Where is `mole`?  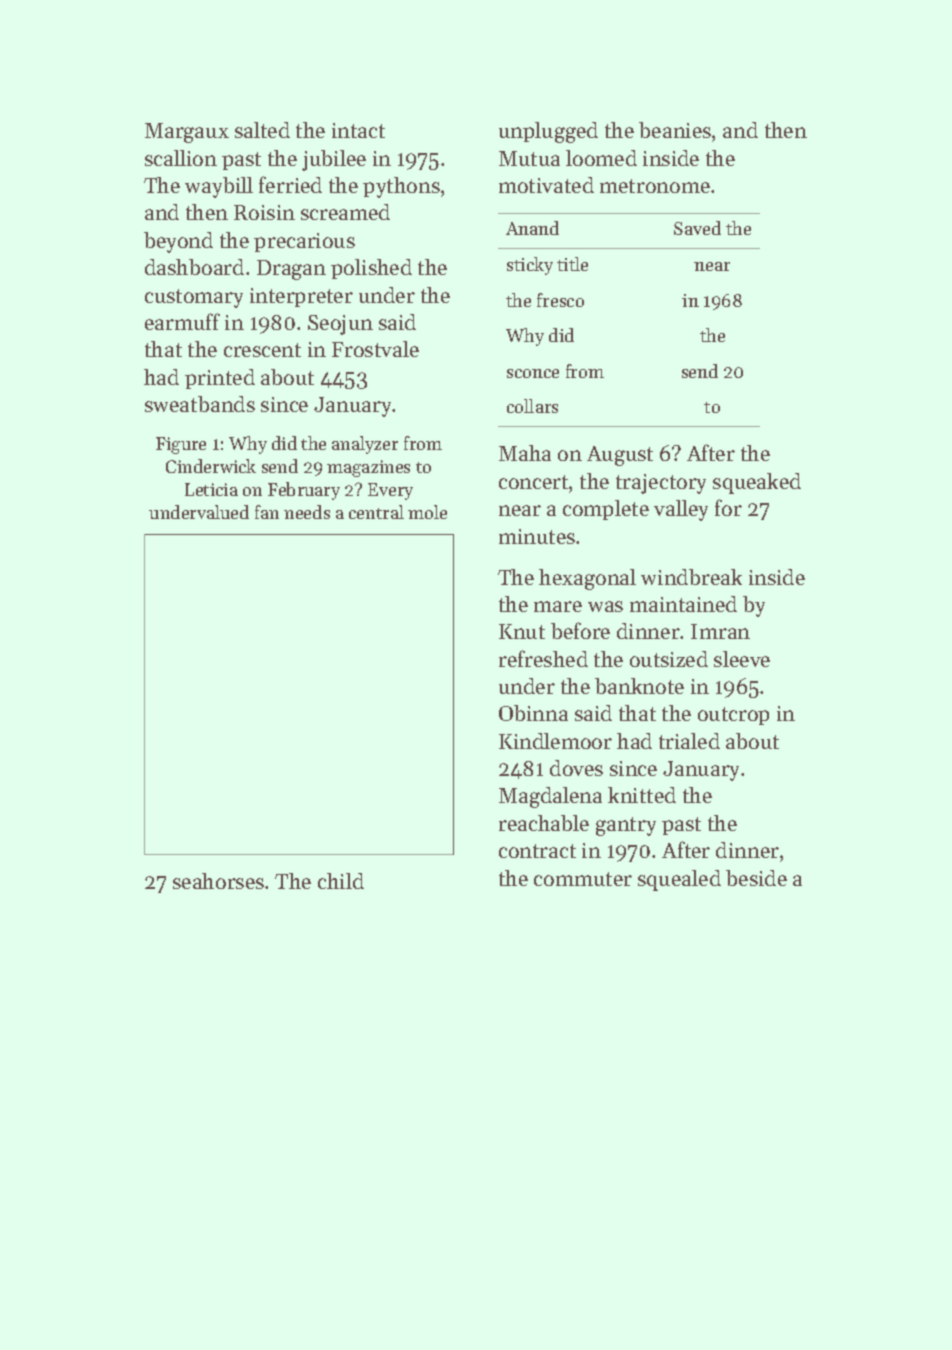
mole is located at coordinates (427, 512).
